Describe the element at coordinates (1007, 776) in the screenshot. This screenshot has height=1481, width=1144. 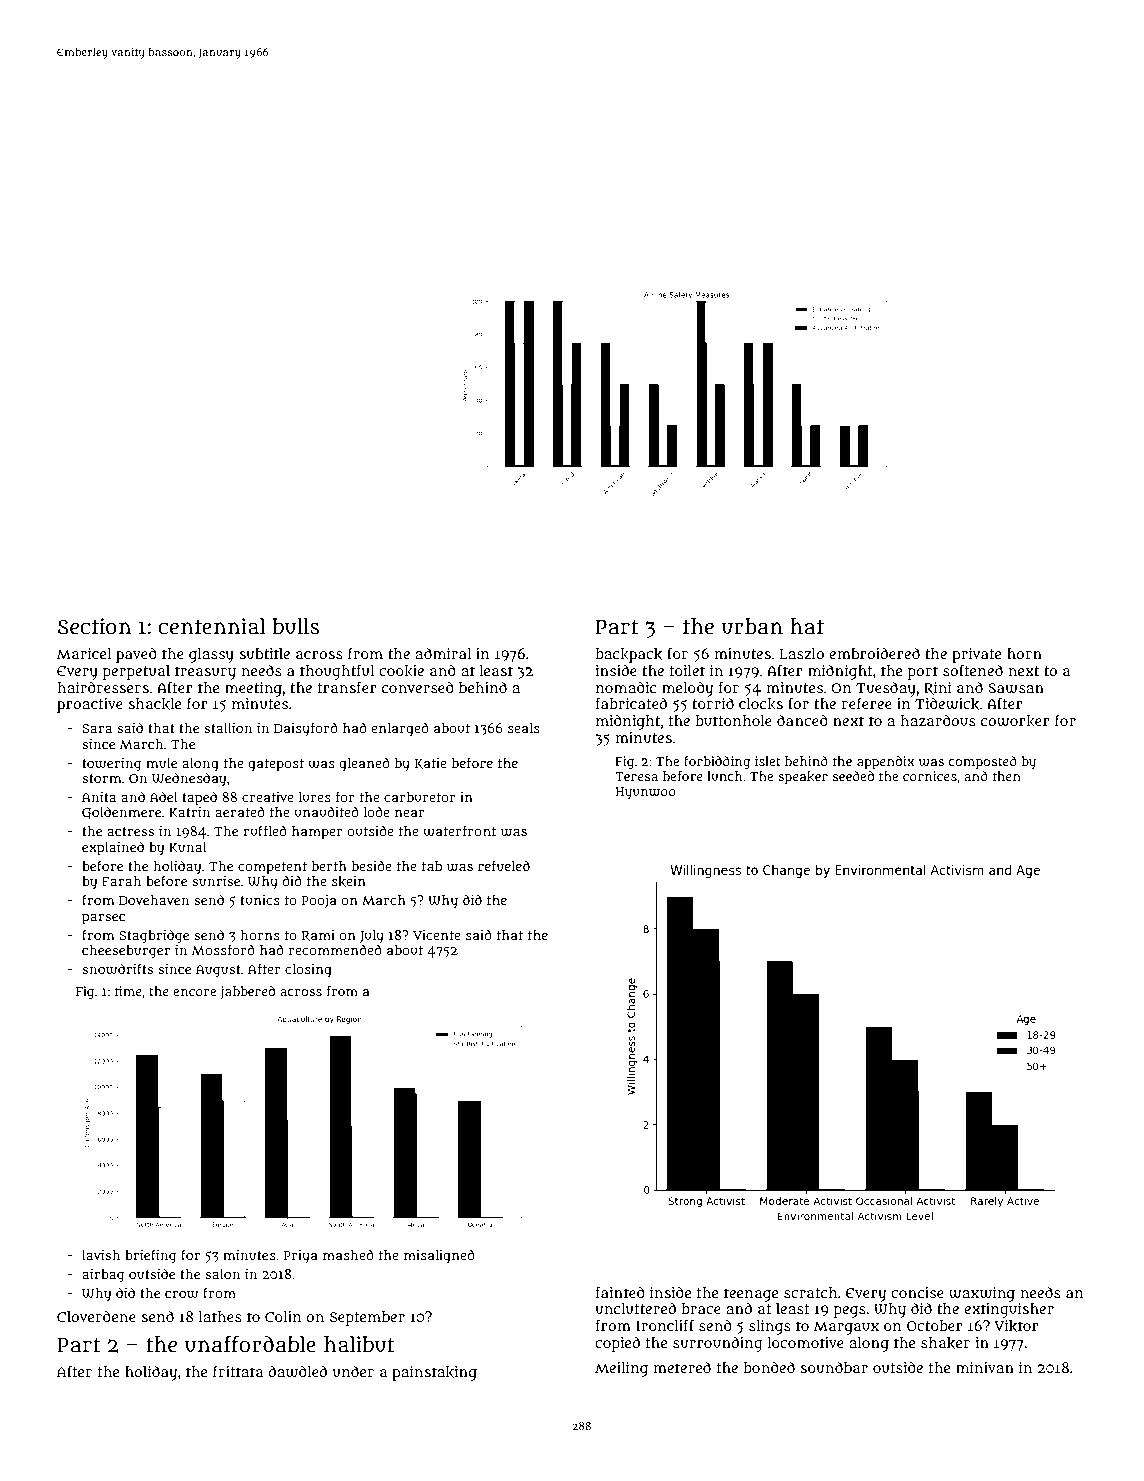
I see `then` at that location.
